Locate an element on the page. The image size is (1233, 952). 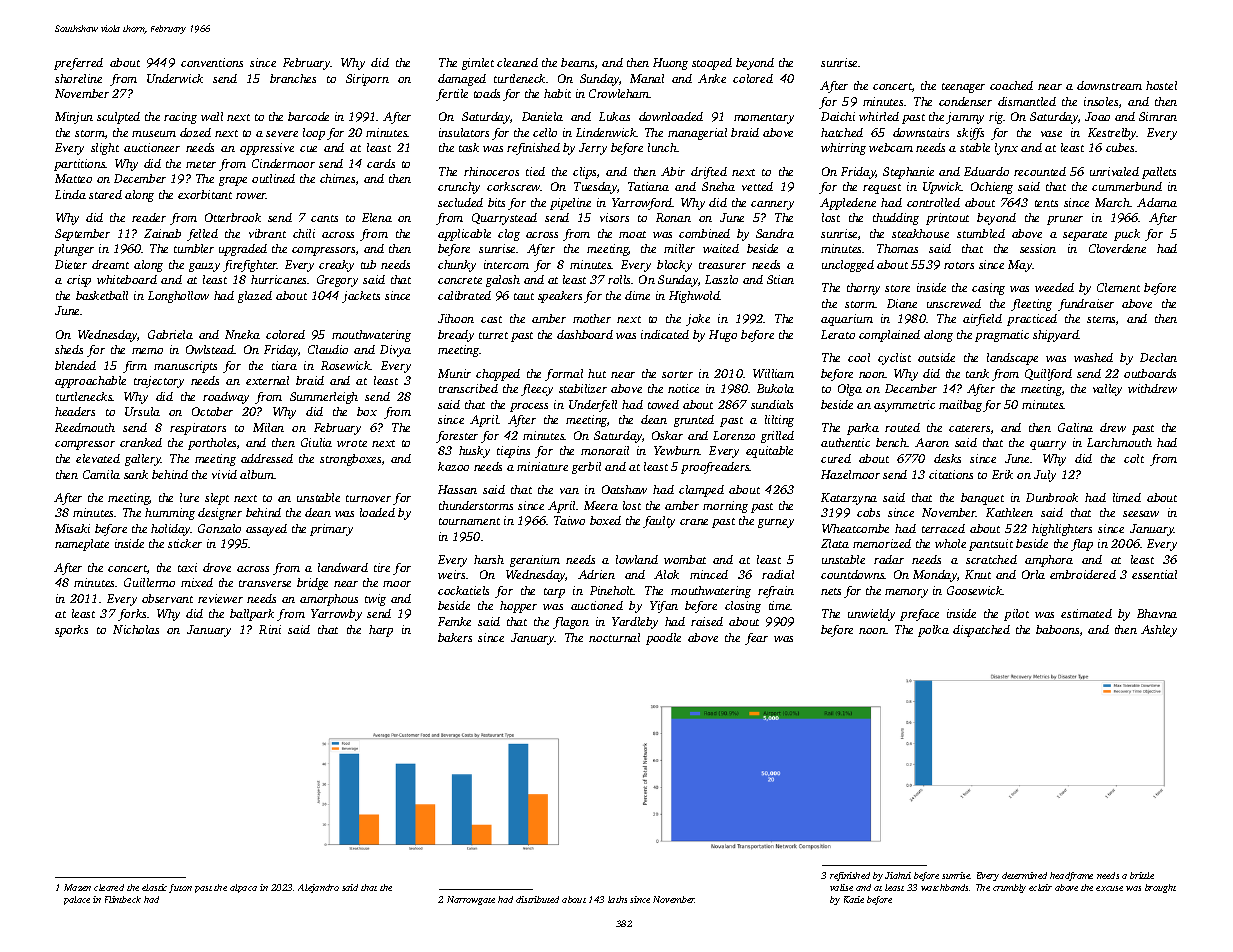
Rini is located at coordinates (270, 629).
